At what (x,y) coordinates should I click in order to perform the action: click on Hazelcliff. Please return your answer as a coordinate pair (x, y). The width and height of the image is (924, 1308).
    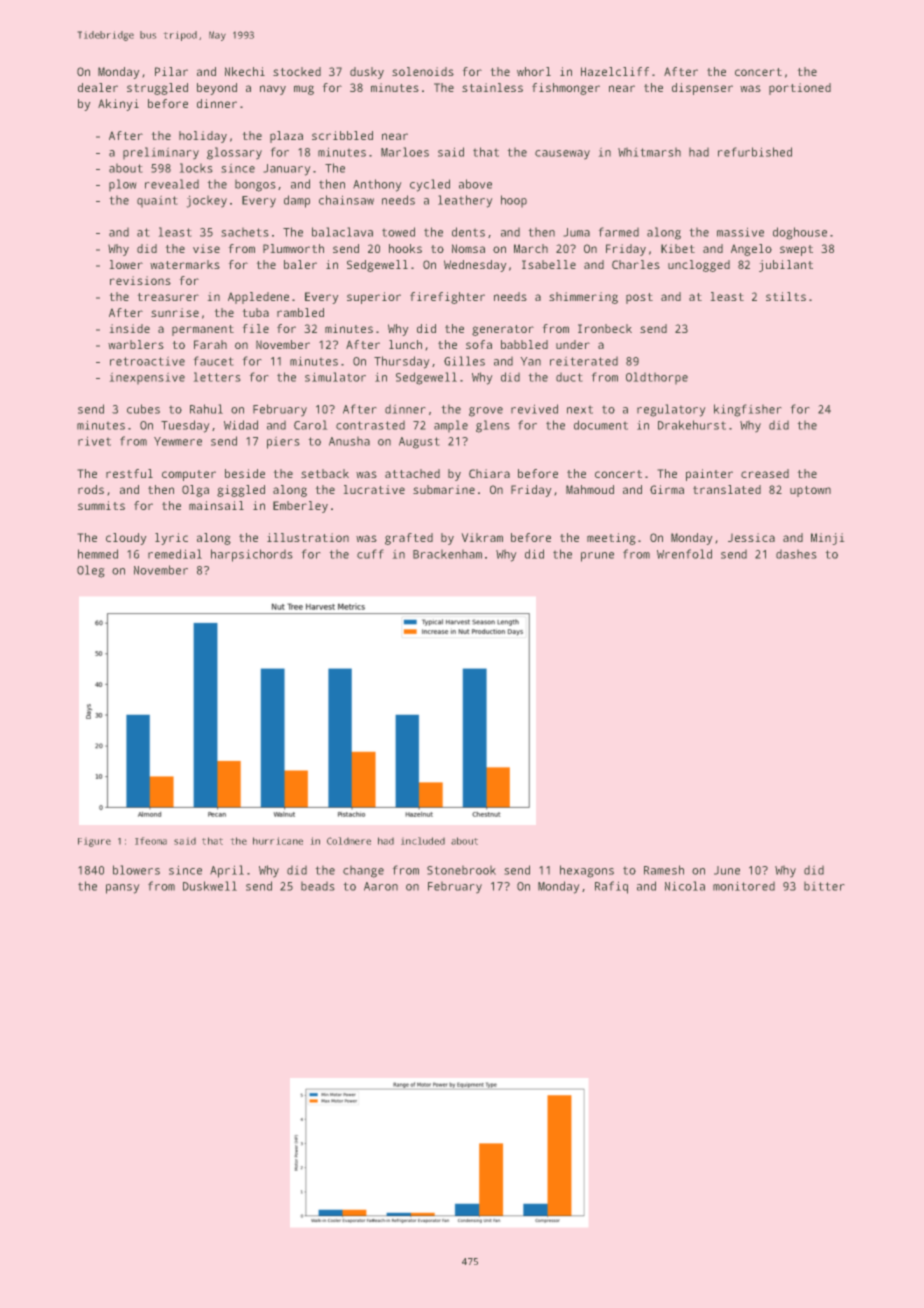
    Looking at the image, I should click on (615, 71).
